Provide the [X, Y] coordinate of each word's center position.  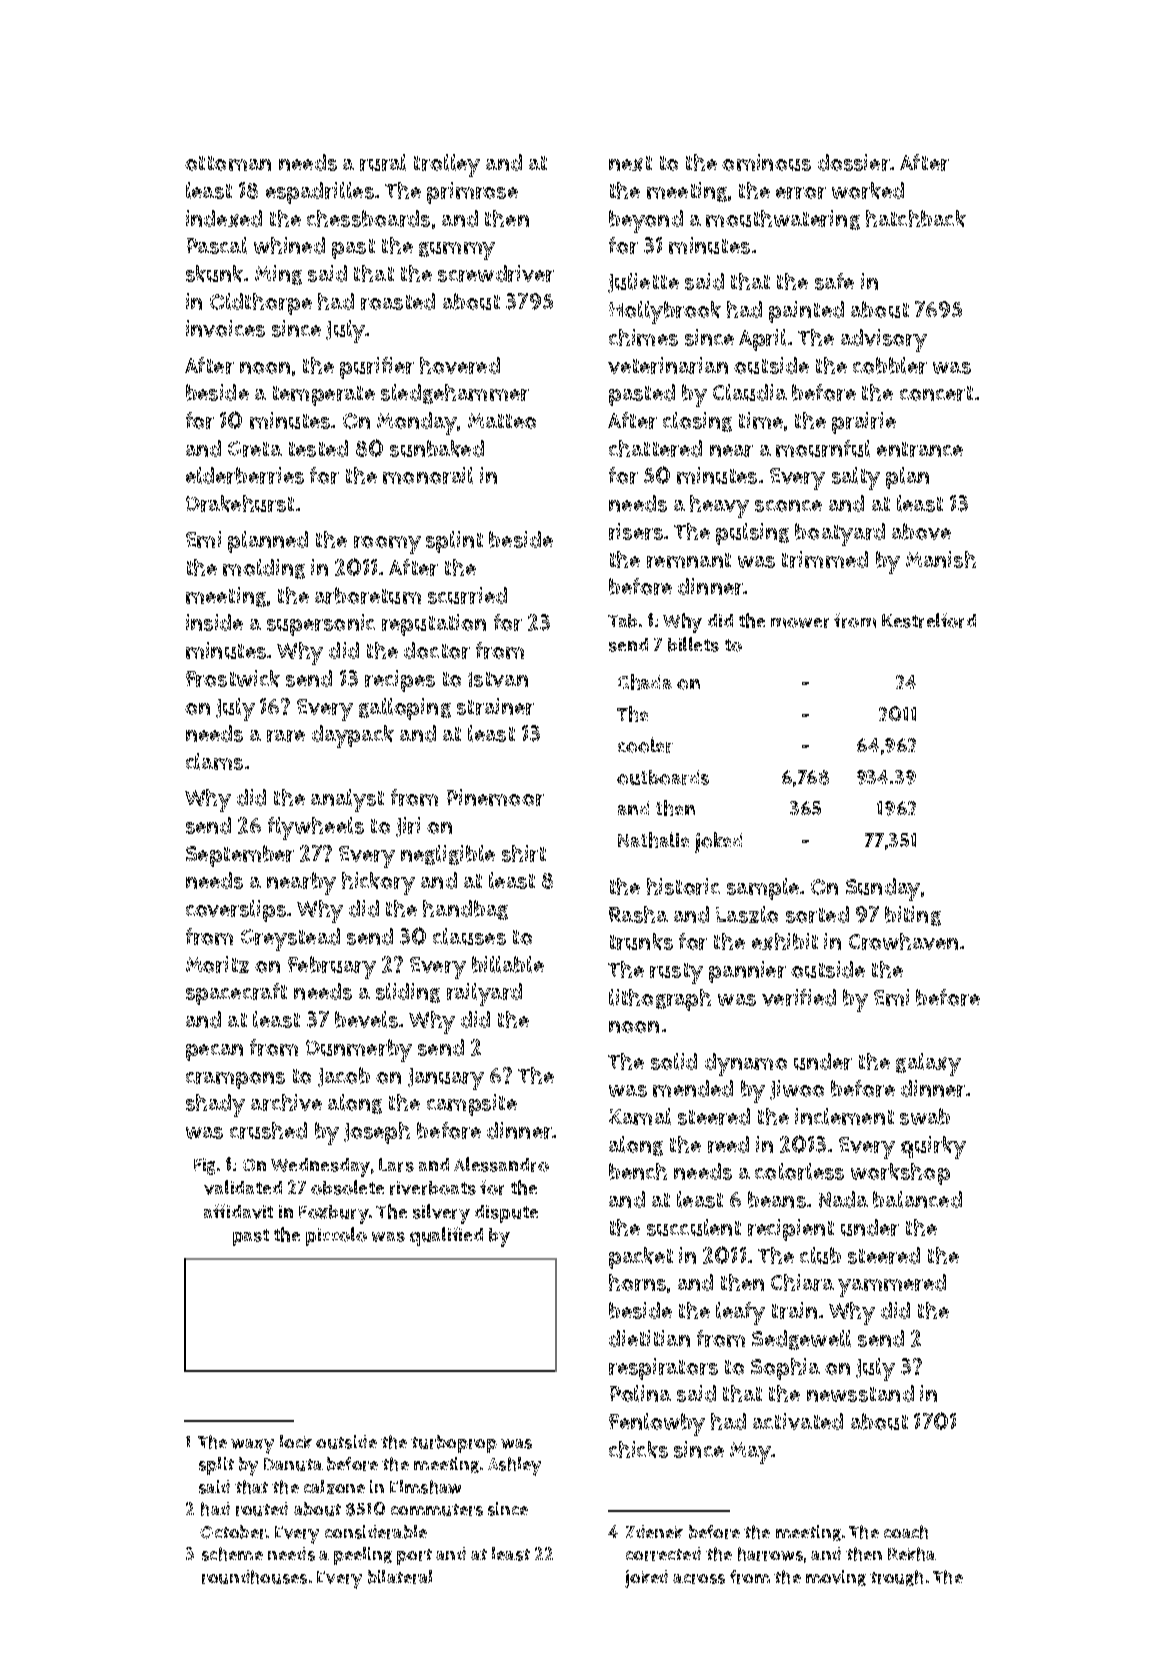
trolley [447, 165]
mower [800, 623]
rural [383, 162]
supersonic [321, 625]
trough [896, 1578]
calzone [334, 1487]
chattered [655, 448]
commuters [437, 1510]
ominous [766, 162]
